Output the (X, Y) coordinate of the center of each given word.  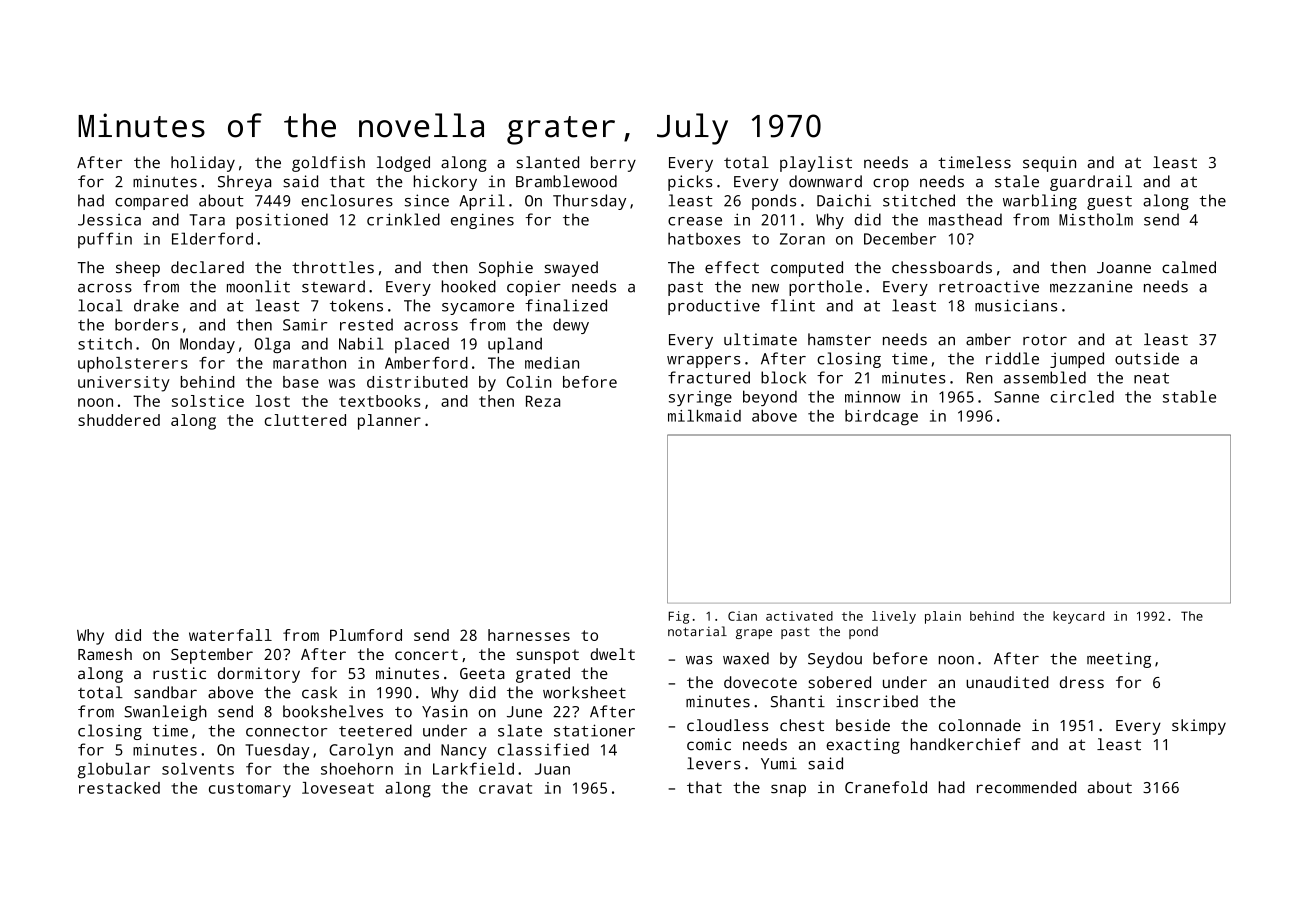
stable (1189, 396)
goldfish (328, 164)
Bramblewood (566, 181)
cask (319, 692)
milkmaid (704, 416)
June (524, 712)
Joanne (1124, 268)
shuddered (119, 420)
